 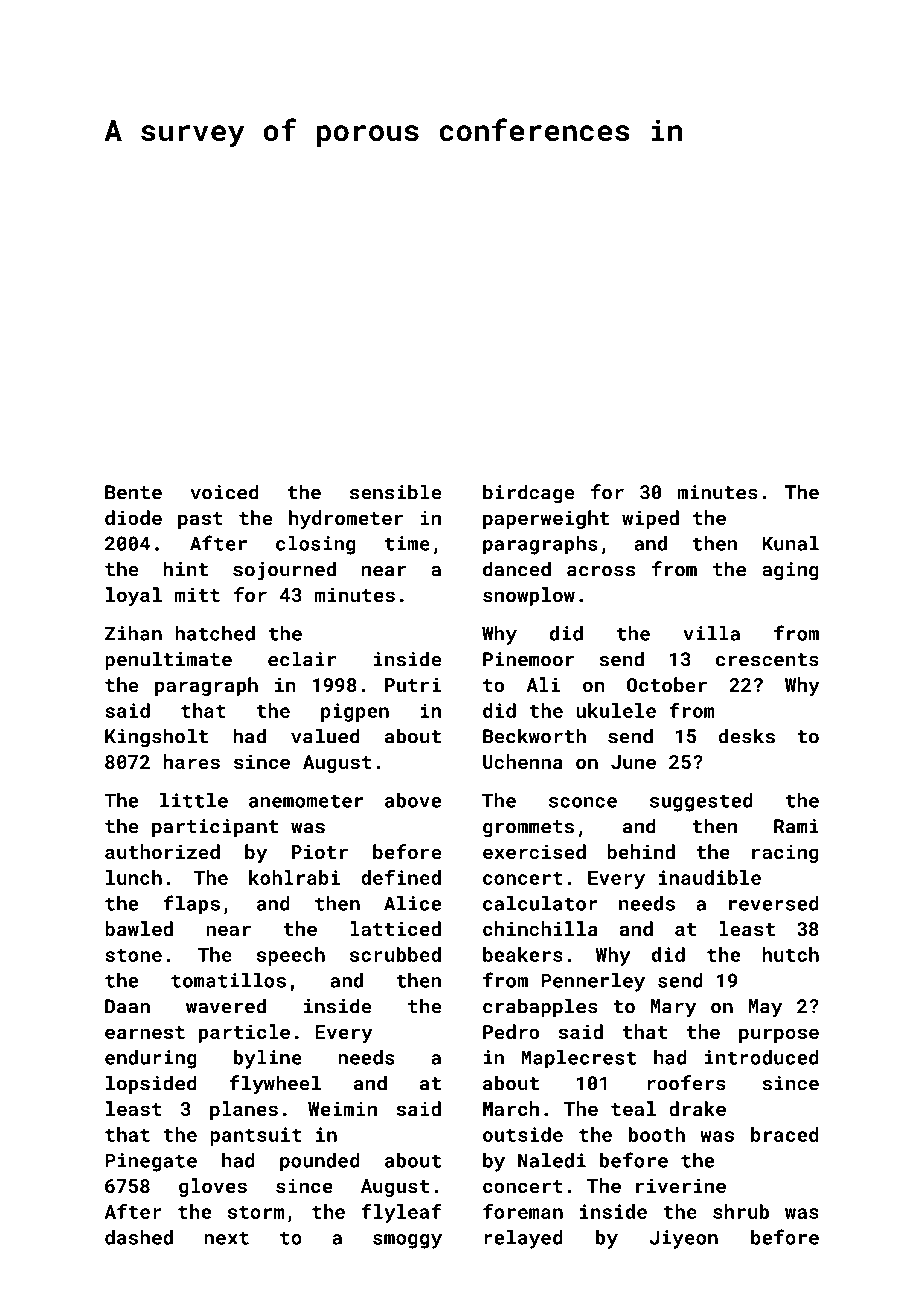 I want to click on desks, so click(x=747, y=736).
